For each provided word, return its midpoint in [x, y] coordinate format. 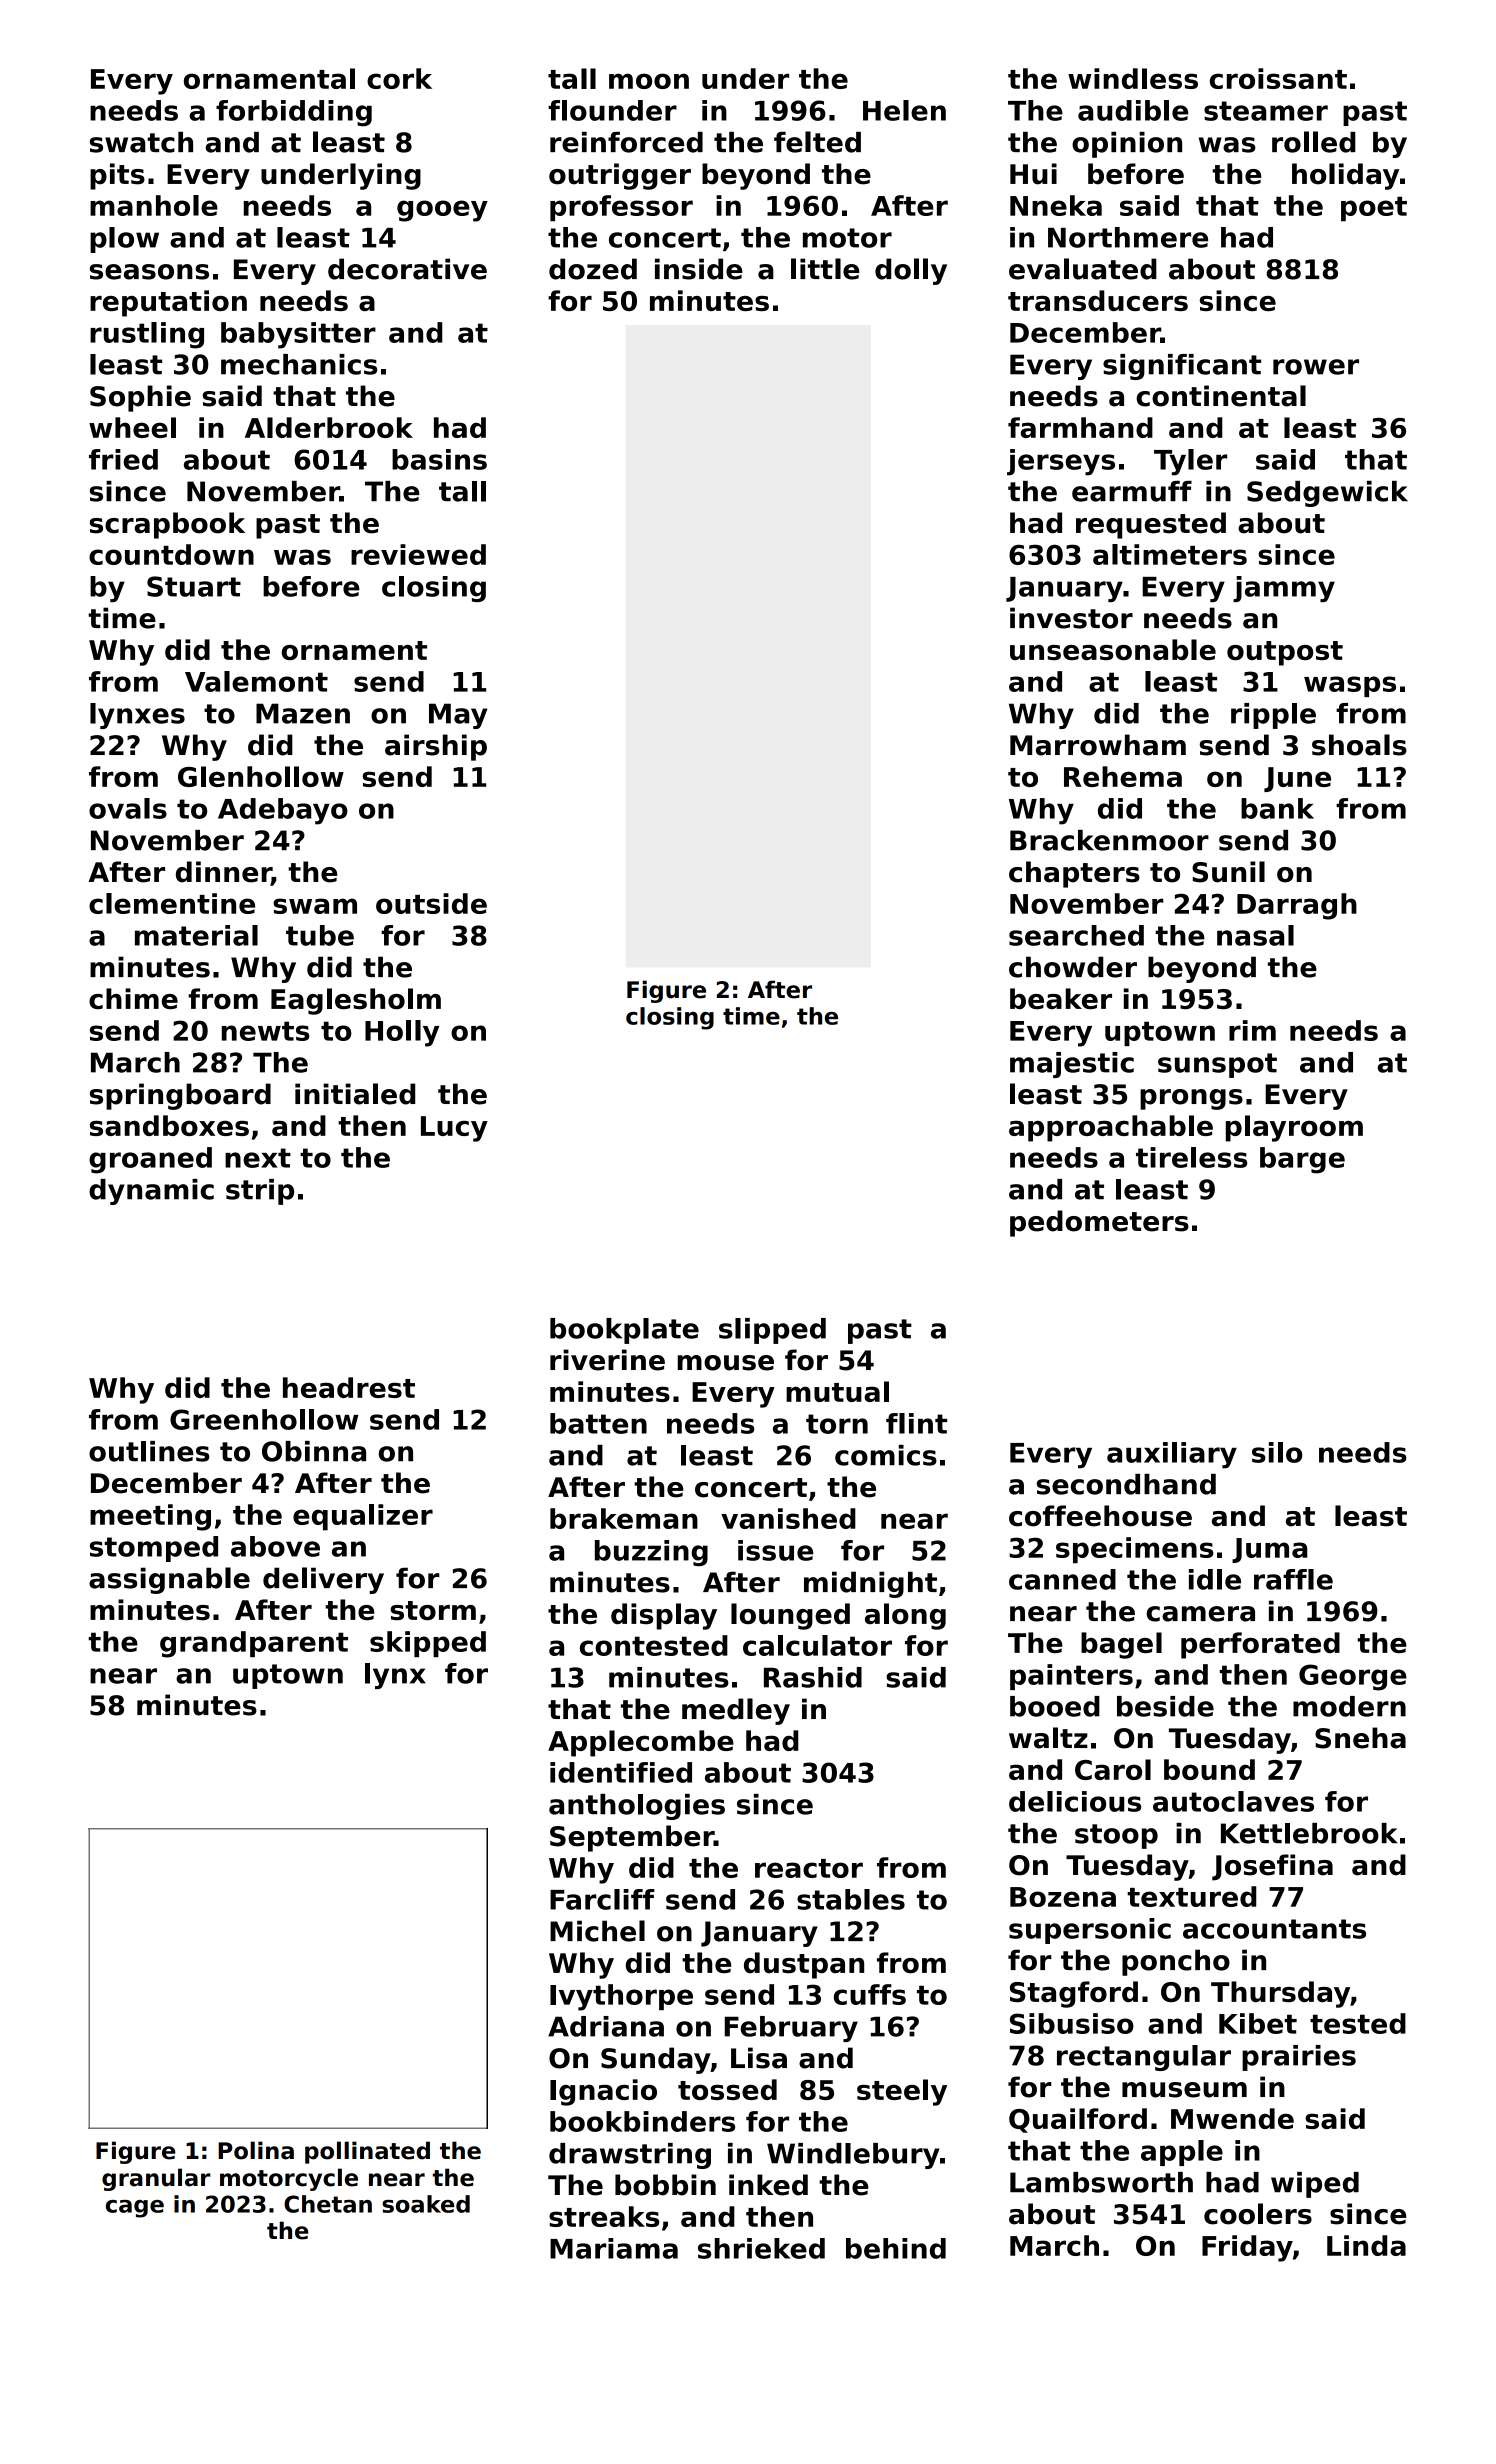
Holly [402, 1033]
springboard [180, 1096]
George [1353, 1677]
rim [1252, 1030]
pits [117, 176]
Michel [597, 1931]
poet [1374, 209]
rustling [147, 335]
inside [699, 269]
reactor [809, 1868]
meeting [150, 1517]
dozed [593, 269]
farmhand [1080, 427]
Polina [256, 2150]
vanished [788, 1518]
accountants [1274, 1929]
